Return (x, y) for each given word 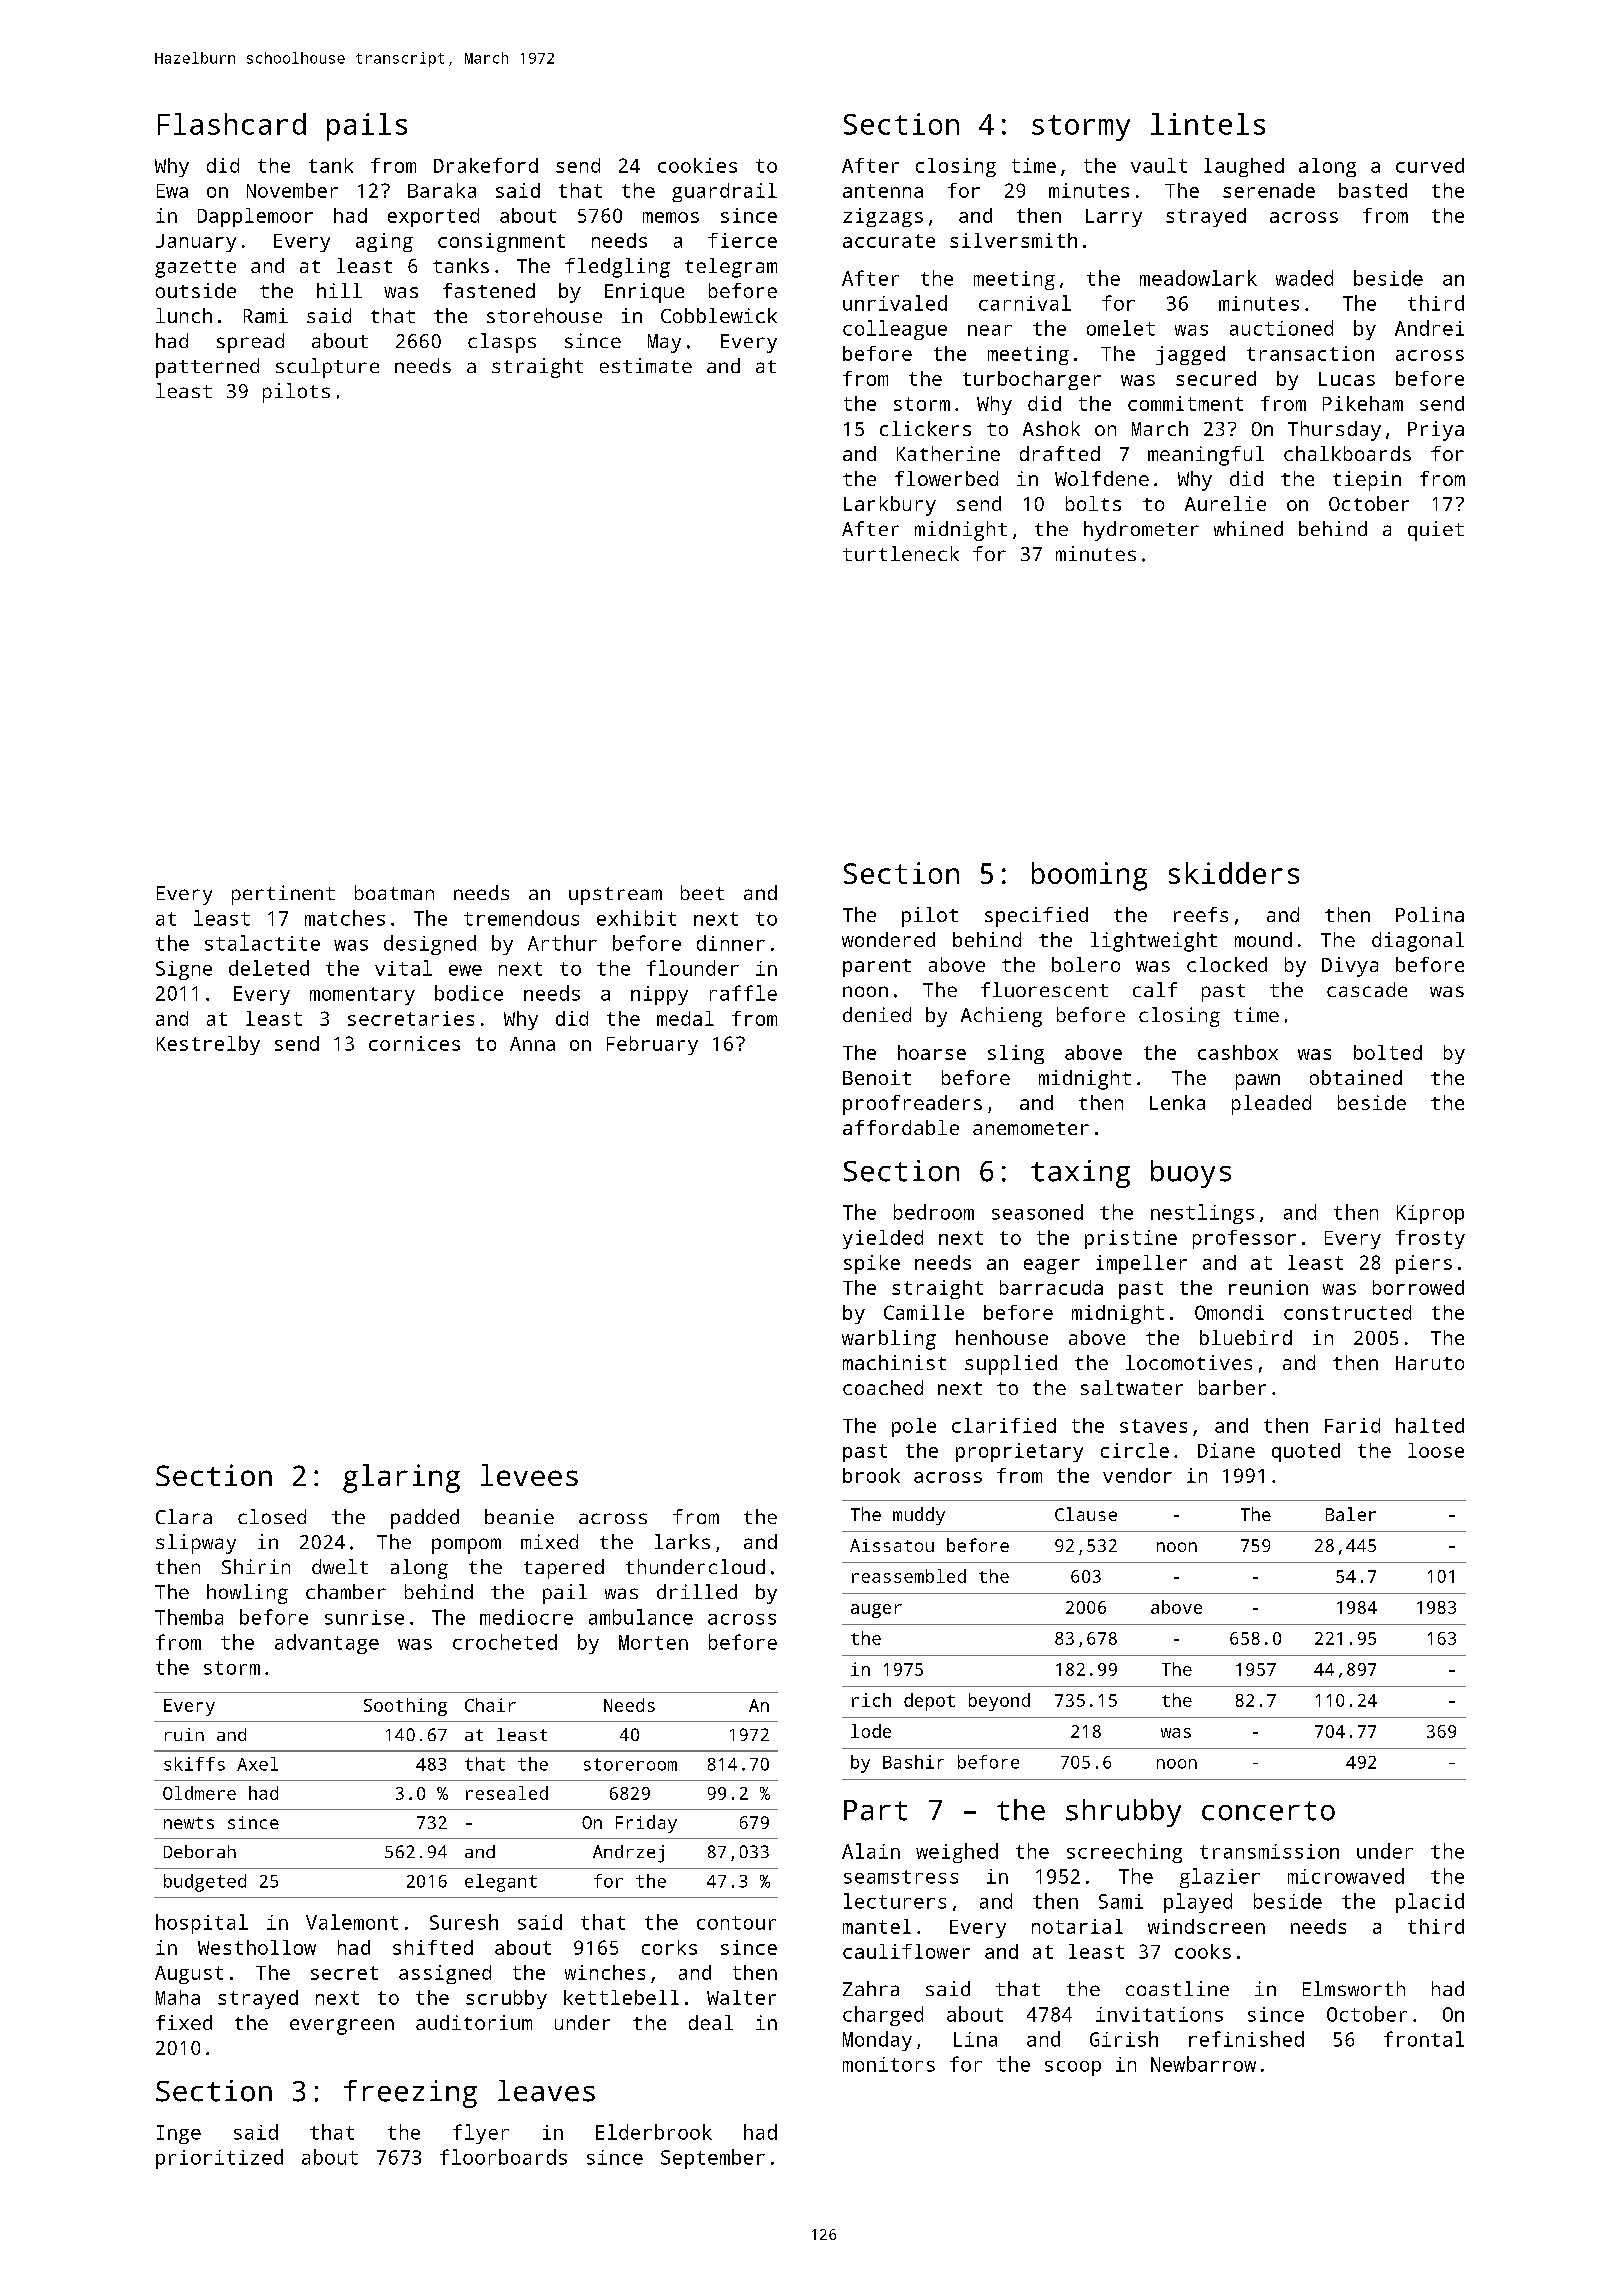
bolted (1388, 1052)
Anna (532, 1044)
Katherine (948, 453)
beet (702, 892)
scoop (1073, 2068)
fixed (184, 2022)
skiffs (194, 1764)
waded (1304, 278)
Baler (1351, 1514)
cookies (697, 165)
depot (929, 1702)
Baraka (442, 190)
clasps (502, 343)
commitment (1185, 403)
